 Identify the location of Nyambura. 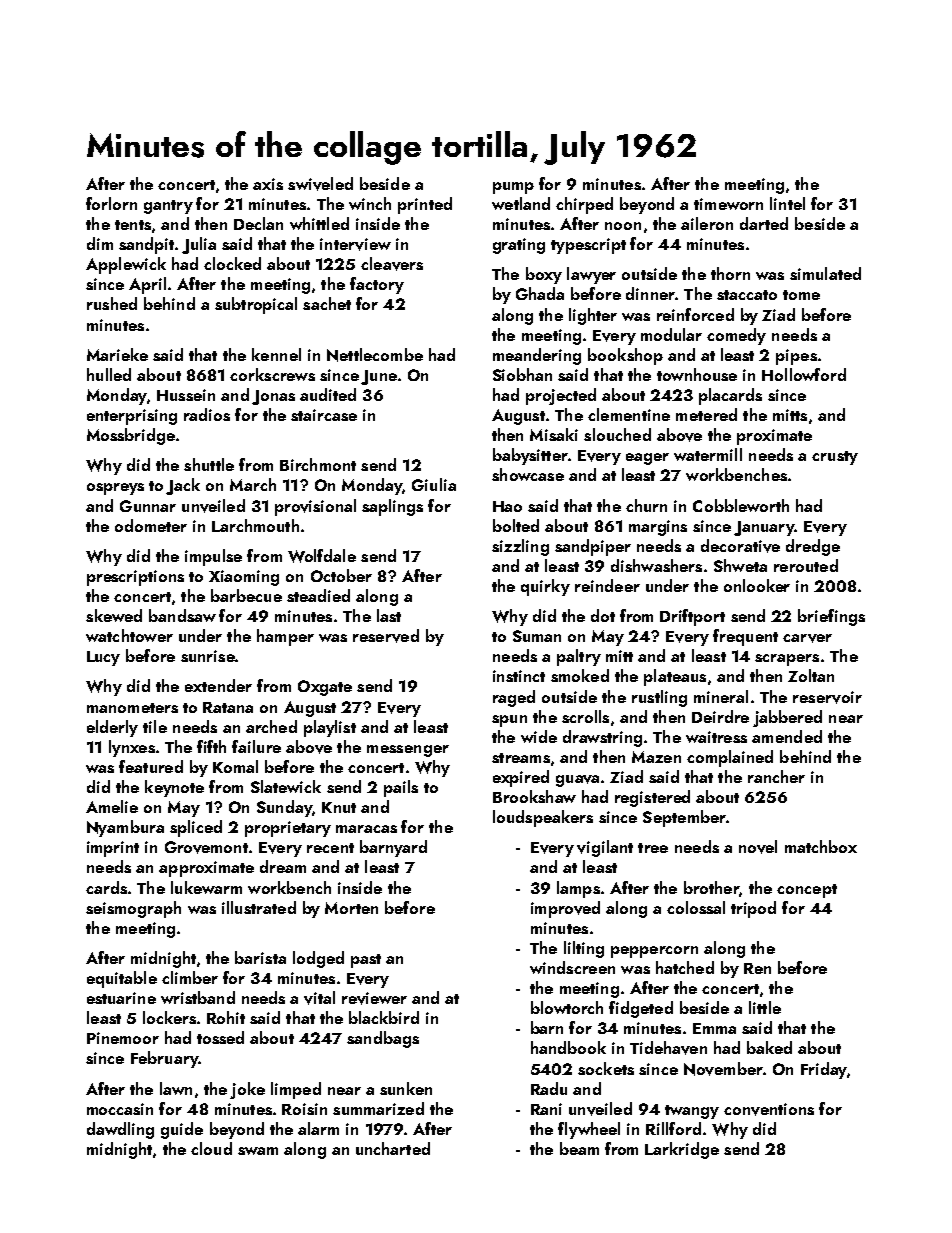
(125, 828).
